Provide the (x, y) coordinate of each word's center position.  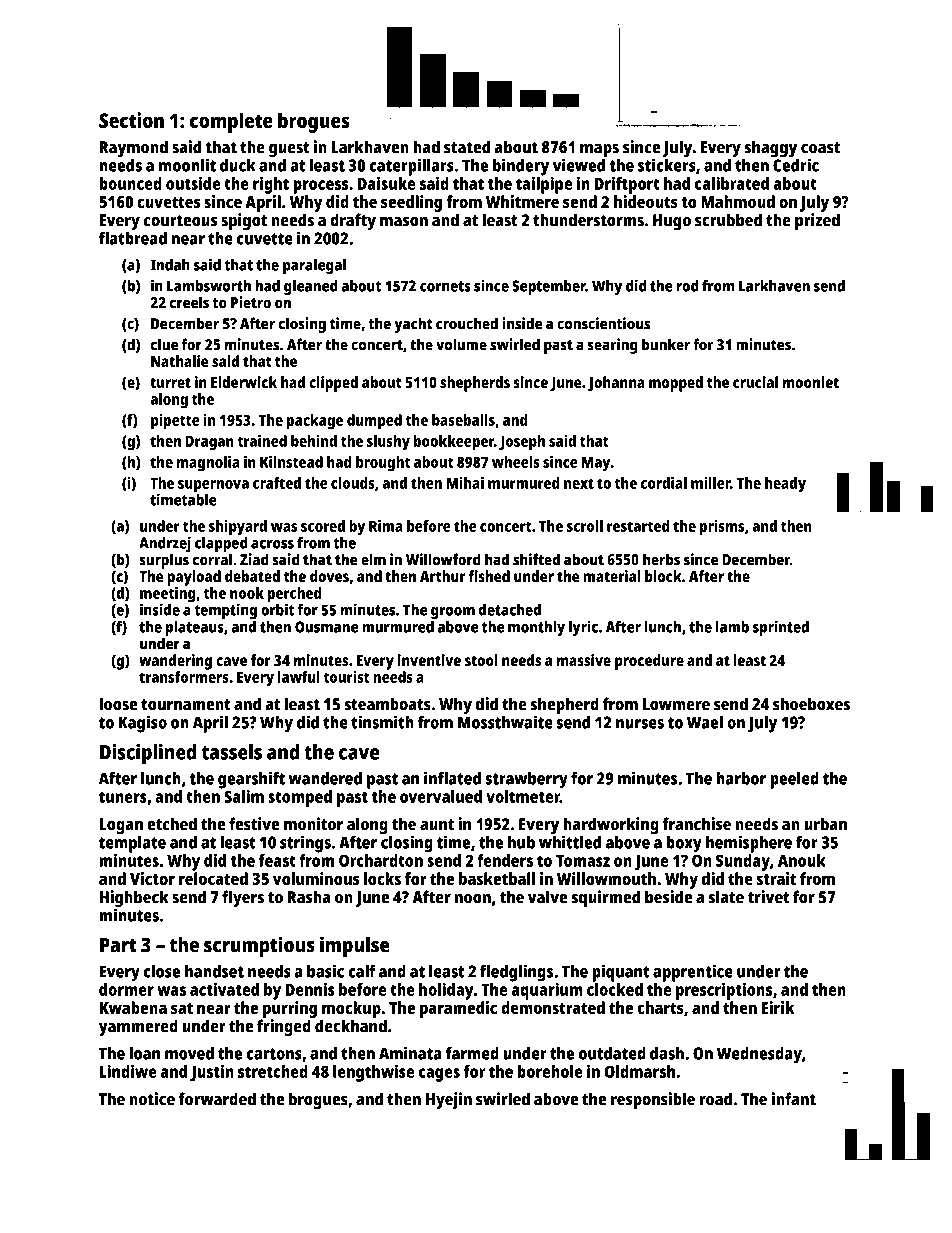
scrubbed (728, 220)
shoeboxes (811, 704)
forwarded (217, 1099)
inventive (429, 660)
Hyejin (449, 1100)
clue (164, 344)
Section (131, 120)
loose (118, 704)
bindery (521, 167)
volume (461, 344)
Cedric (796, 165)
